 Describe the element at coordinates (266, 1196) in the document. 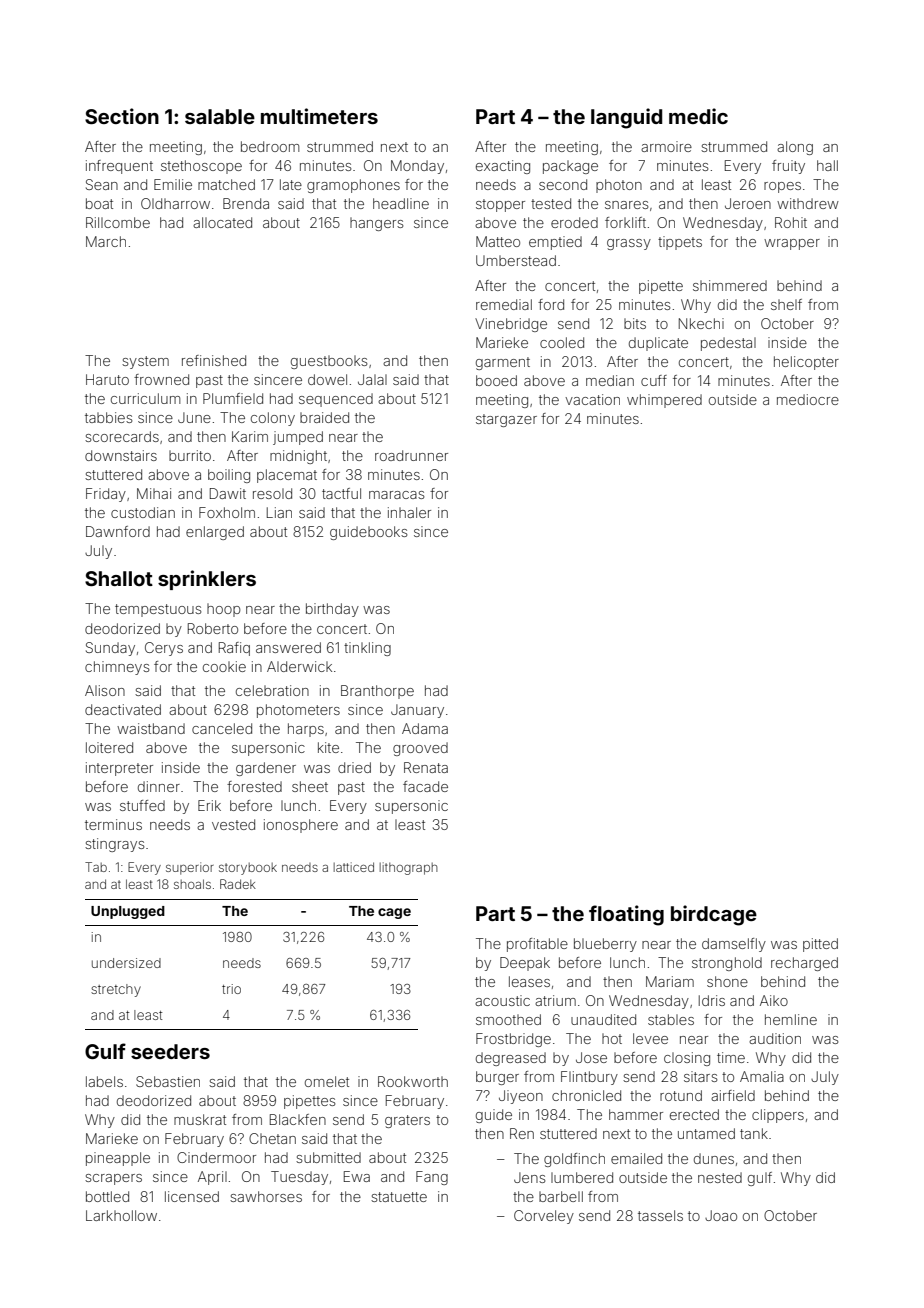

I see `sawhorses` at that location.
